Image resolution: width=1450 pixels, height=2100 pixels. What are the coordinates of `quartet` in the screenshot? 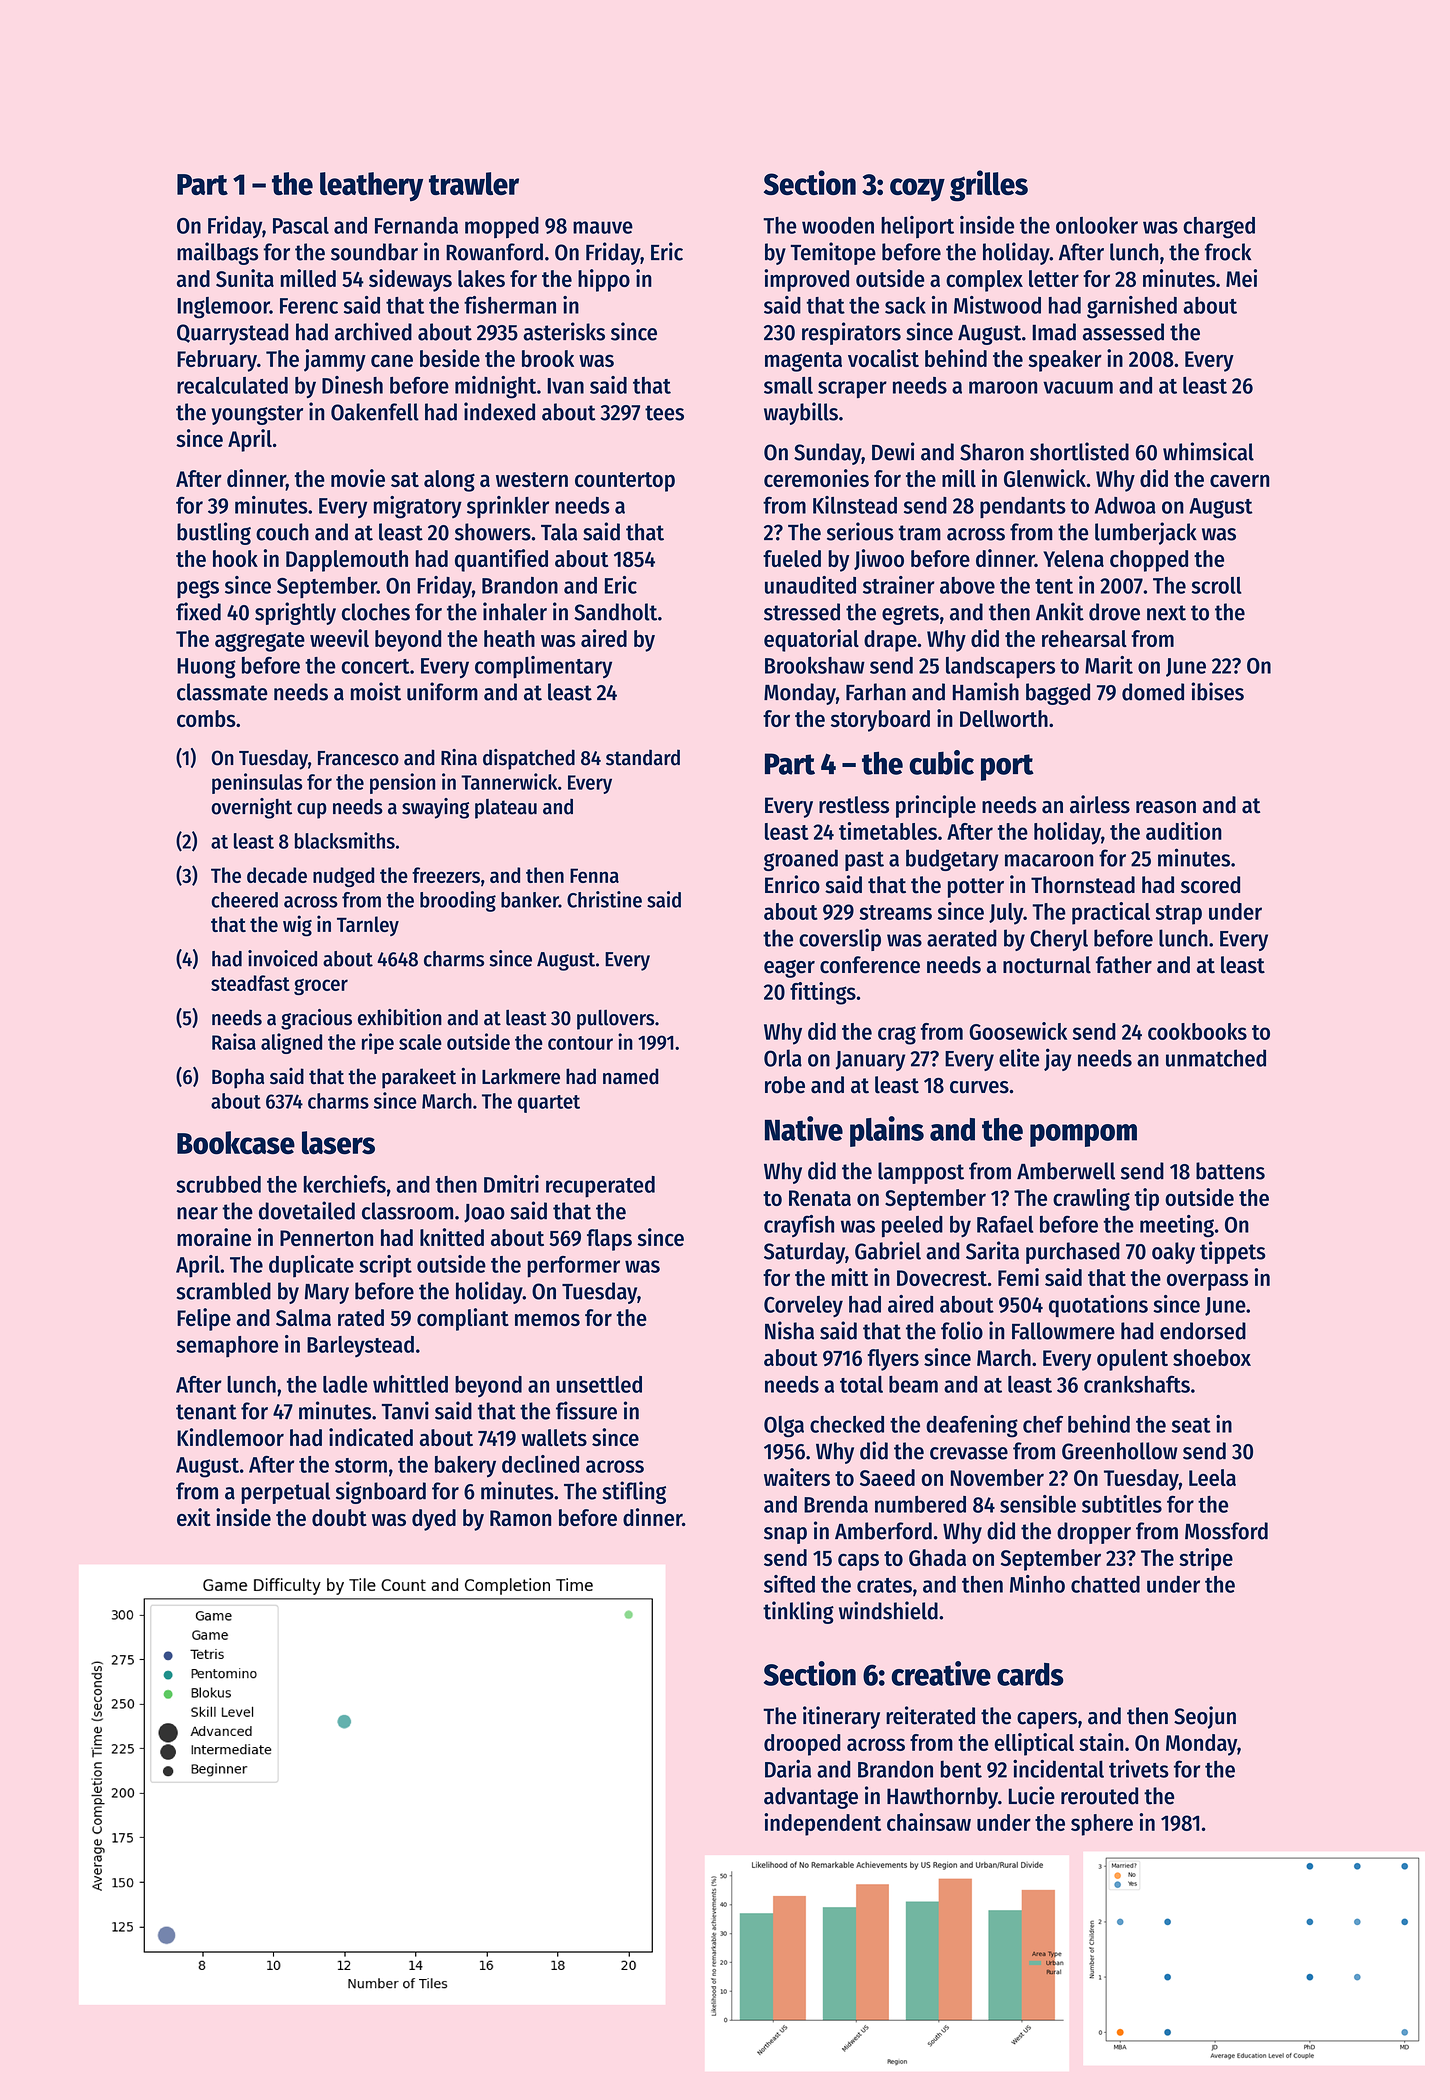 It's located at (549, 1104).
